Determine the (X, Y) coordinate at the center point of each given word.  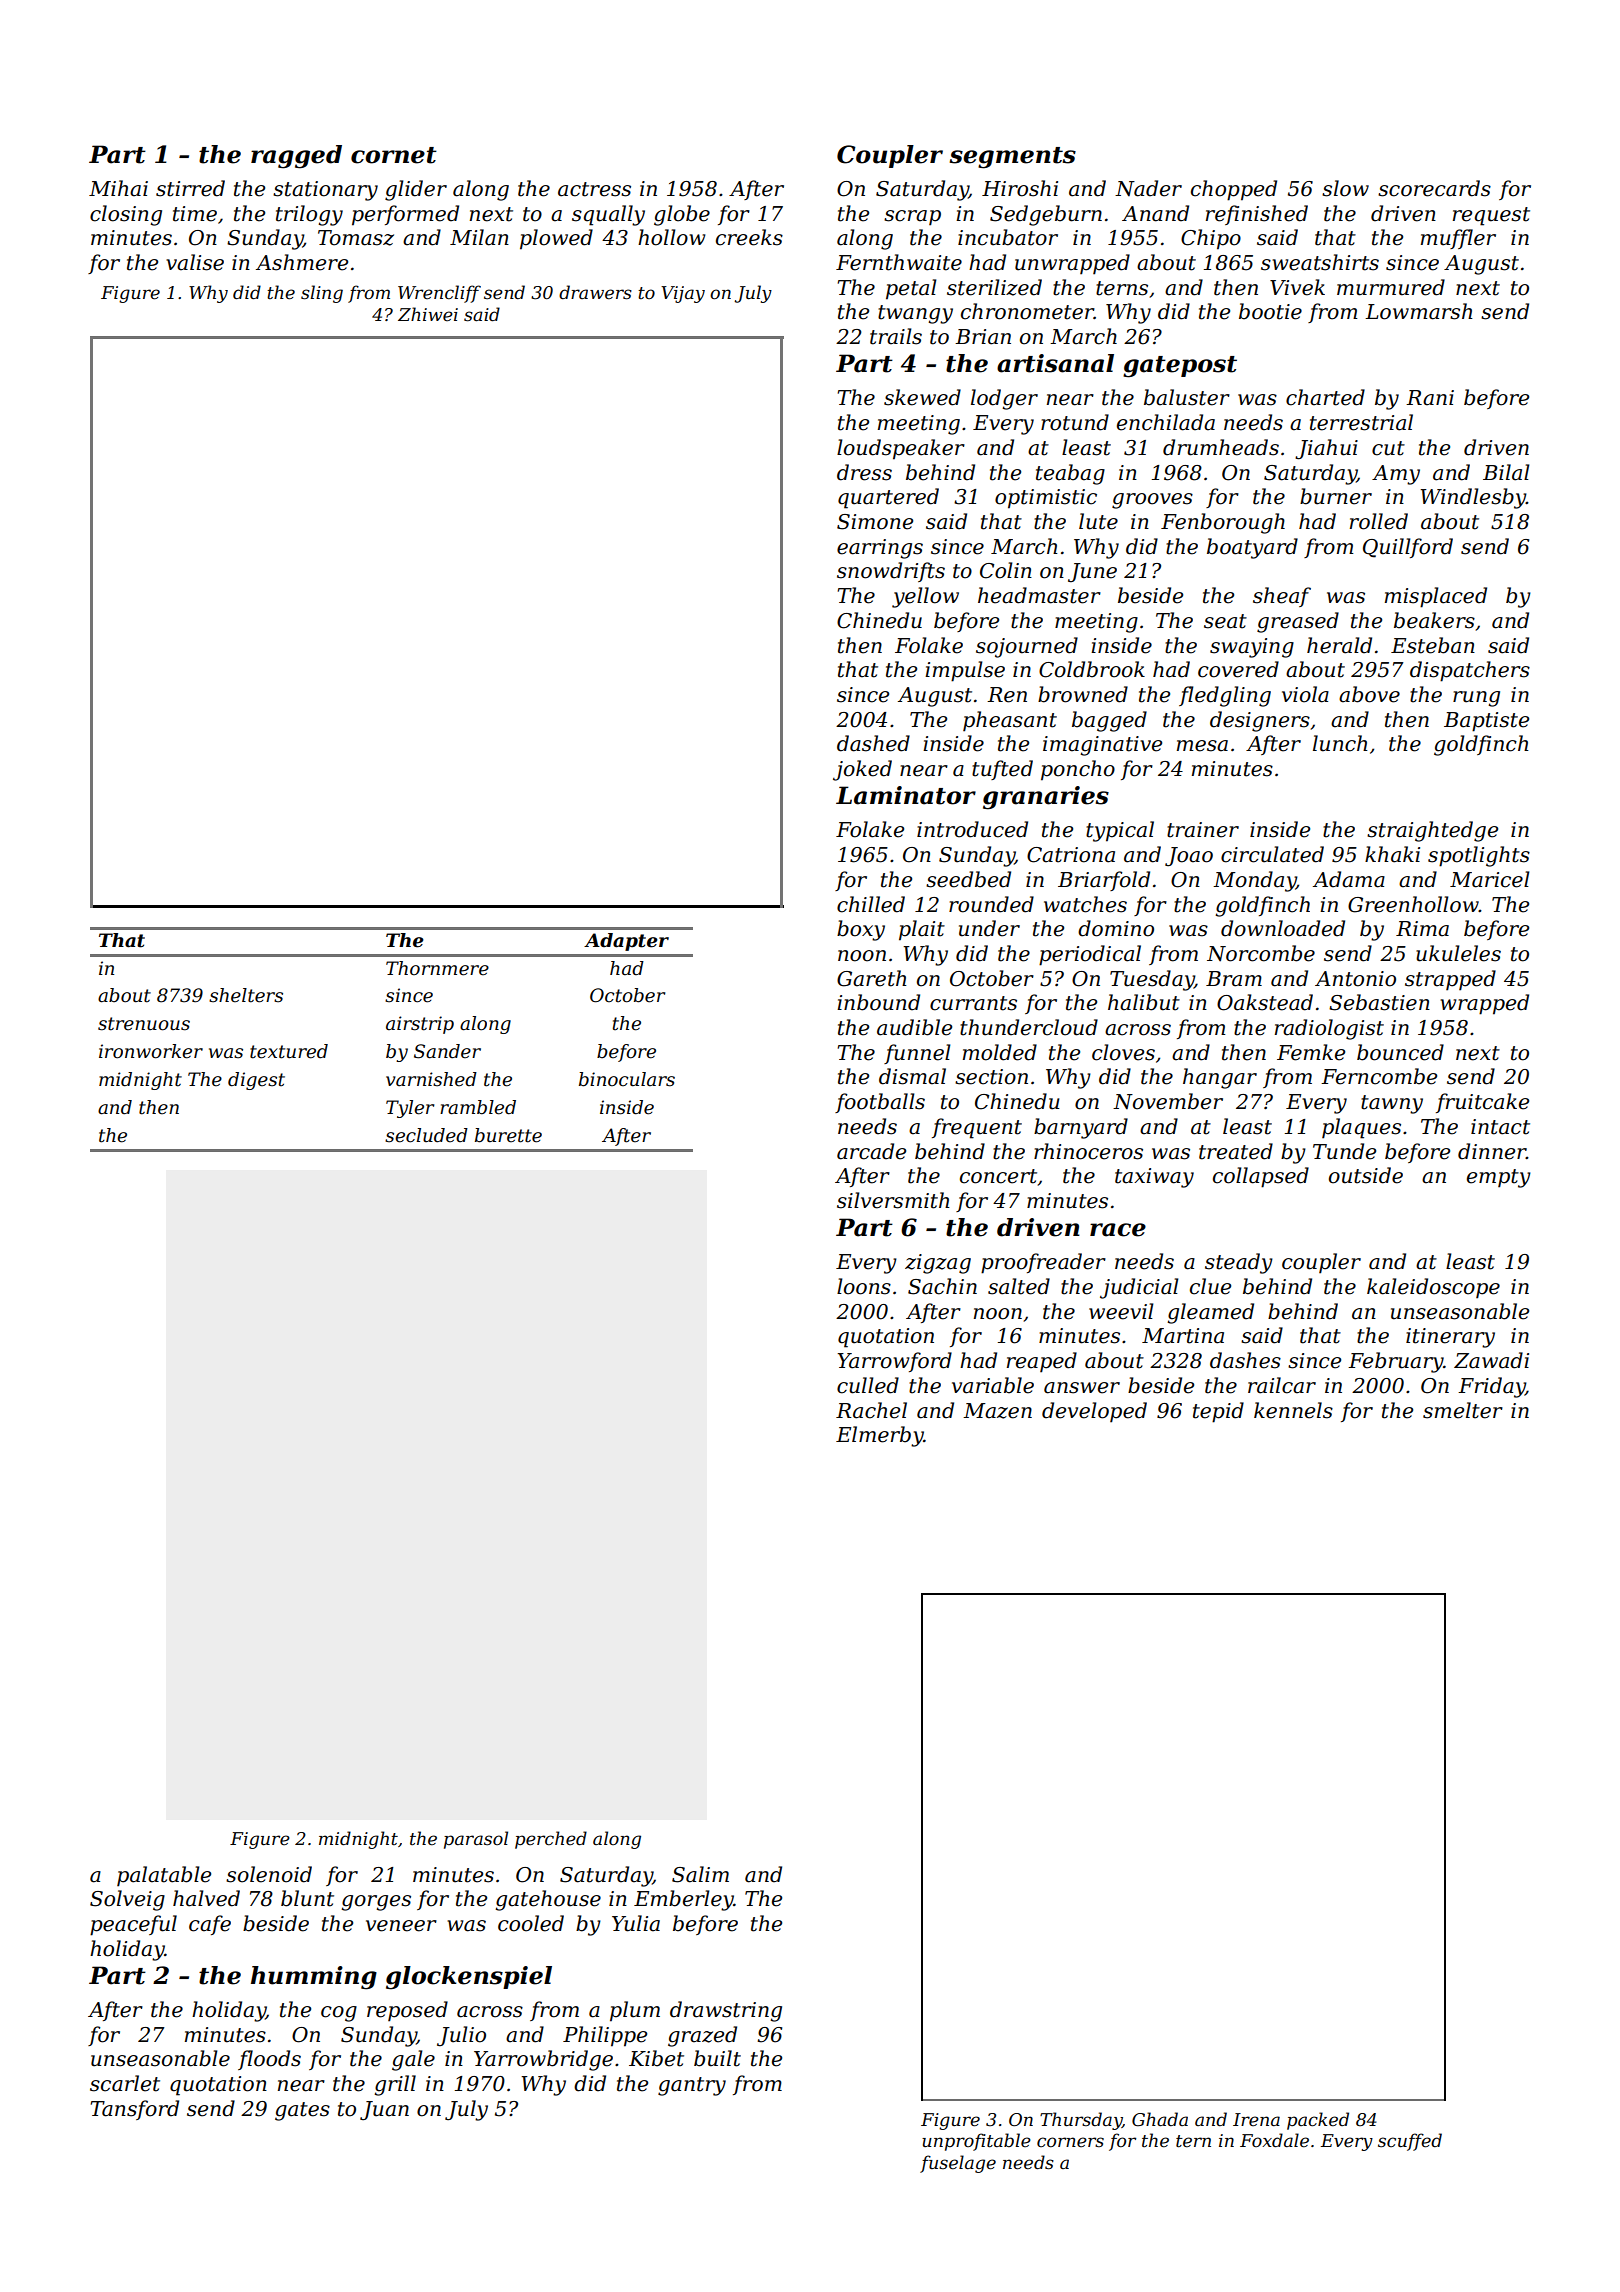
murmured (1391, 287)
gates (302, 2111)
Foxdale (1274, 2140)
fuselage (958, 2164)
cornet (394, 155)
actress (594, 189)
